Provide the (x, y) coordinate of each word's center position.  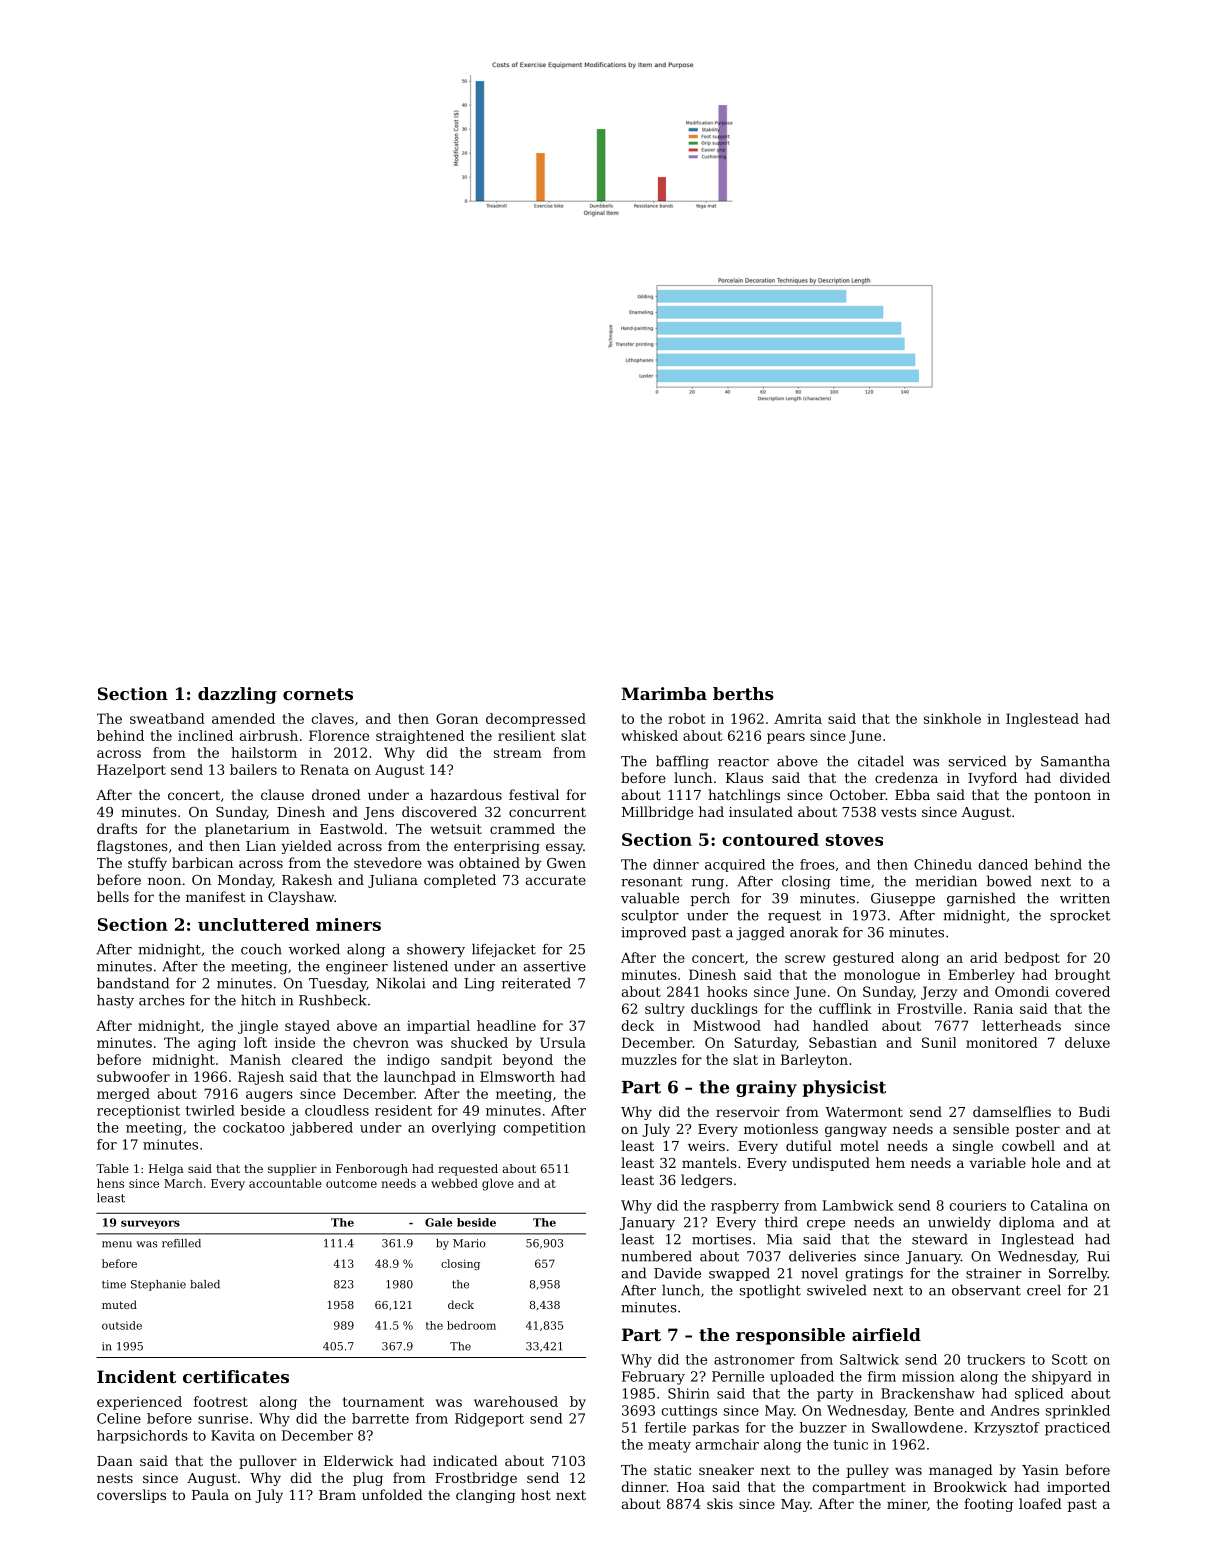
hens (110, 1183)
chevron (381, 1042)
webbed (454, 1183)
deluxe (1087, 1042)
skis (720, 1503)
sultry (665, 1010)
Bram (337, 1495)
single (973, 1147)
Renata (324, 769)
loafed (1040, 1503)
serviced (977, 761)
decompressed (536, 720)
